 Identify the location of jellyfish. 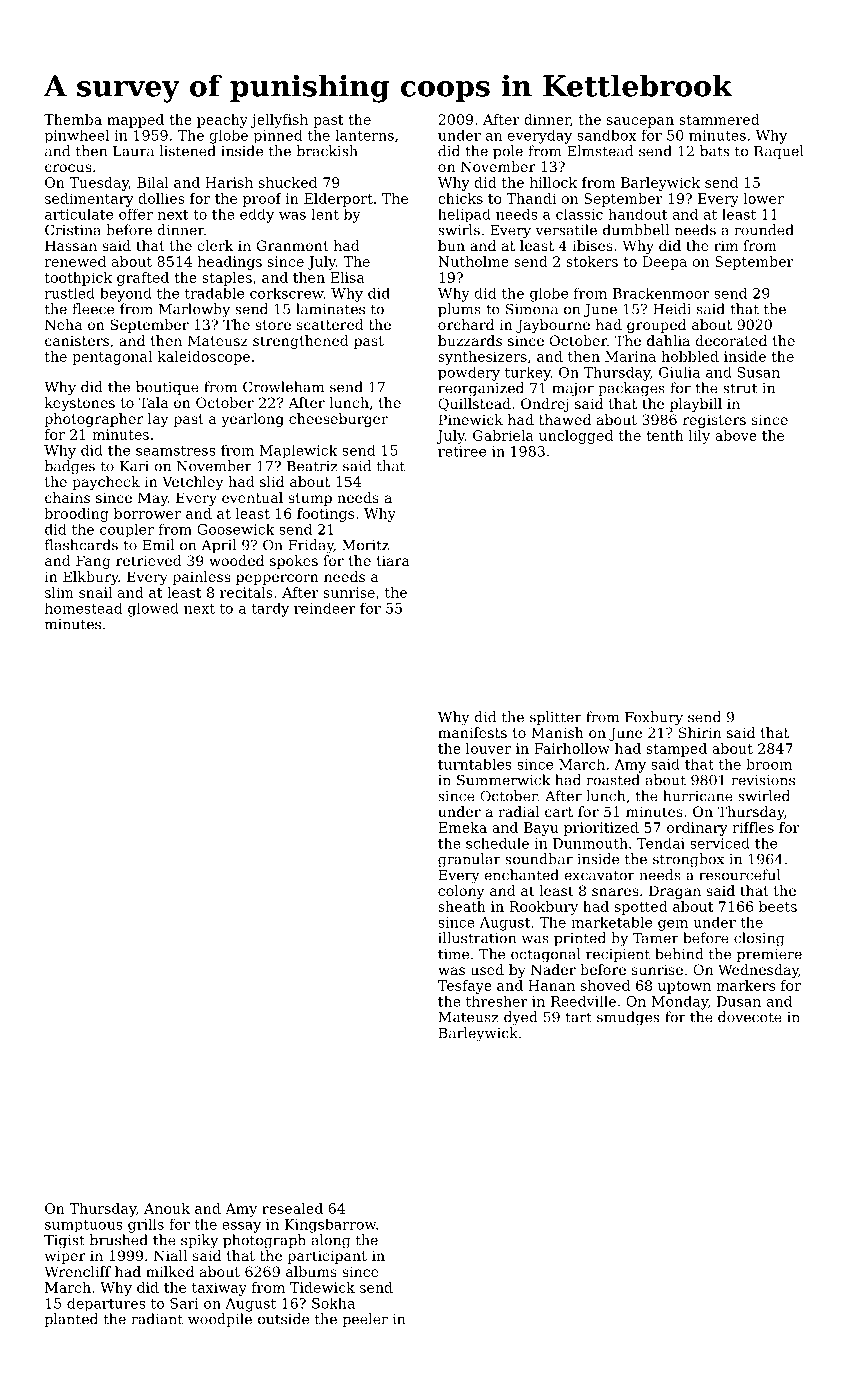
(279, 121).
